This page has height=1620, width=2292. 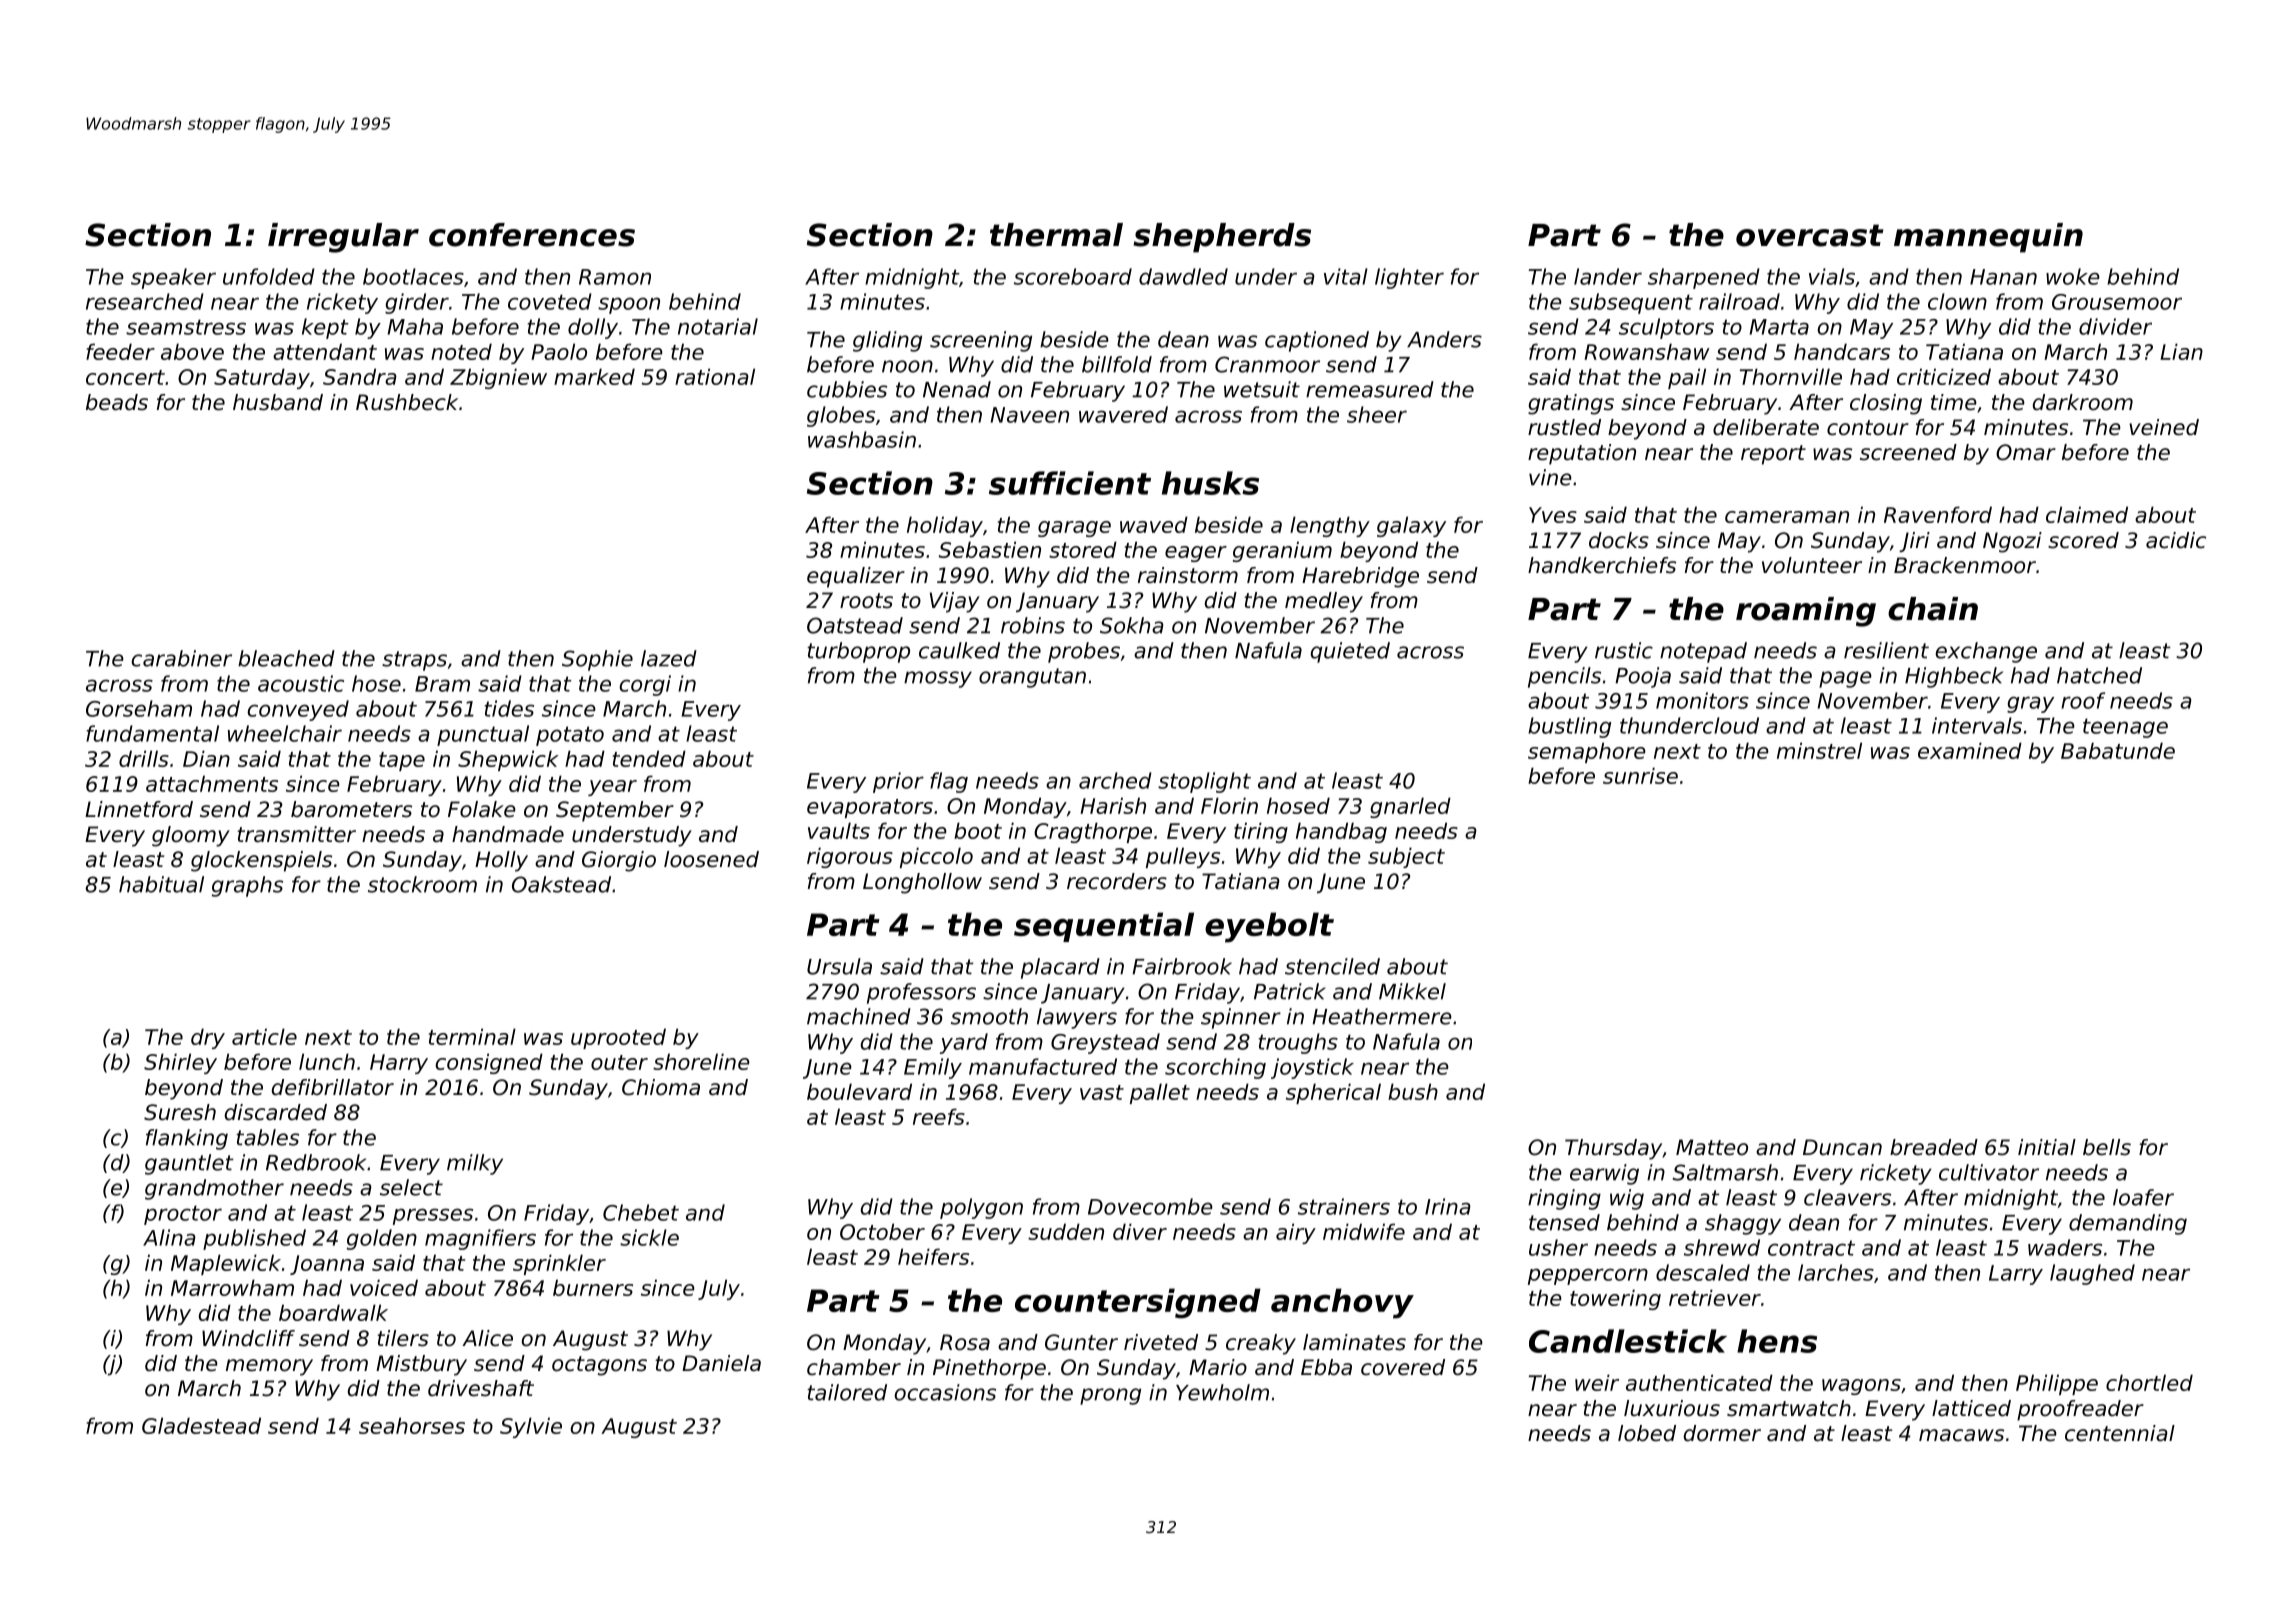 What do you see at coordinates (333, 1087) in the page?
I see `defibrillator` at bounding box center [333, 1087].
